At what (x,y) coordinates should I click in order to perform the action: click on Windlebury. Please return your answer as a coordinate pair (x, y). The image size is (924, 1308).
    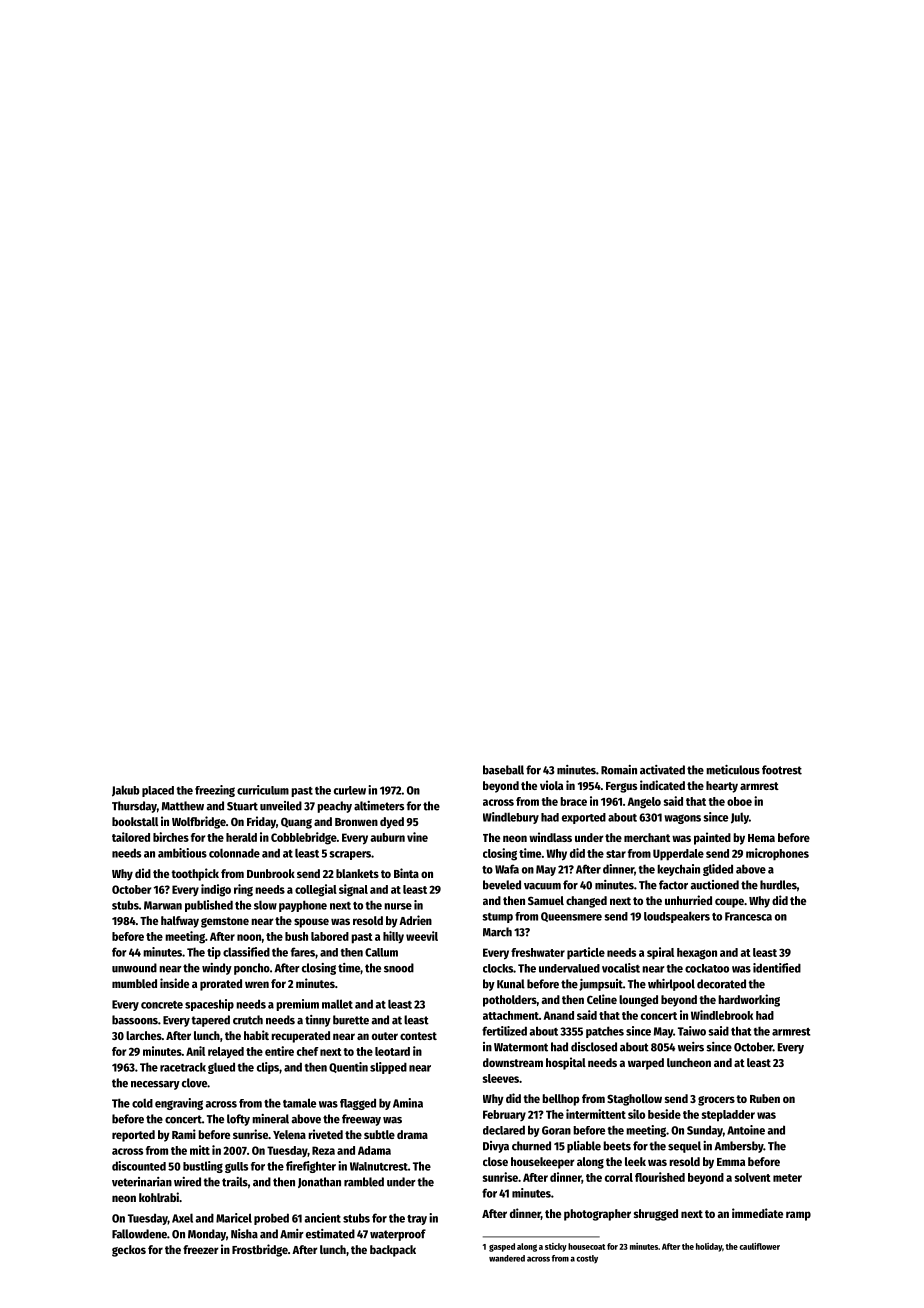
    Looking at the image, I should click on (511, 818).
